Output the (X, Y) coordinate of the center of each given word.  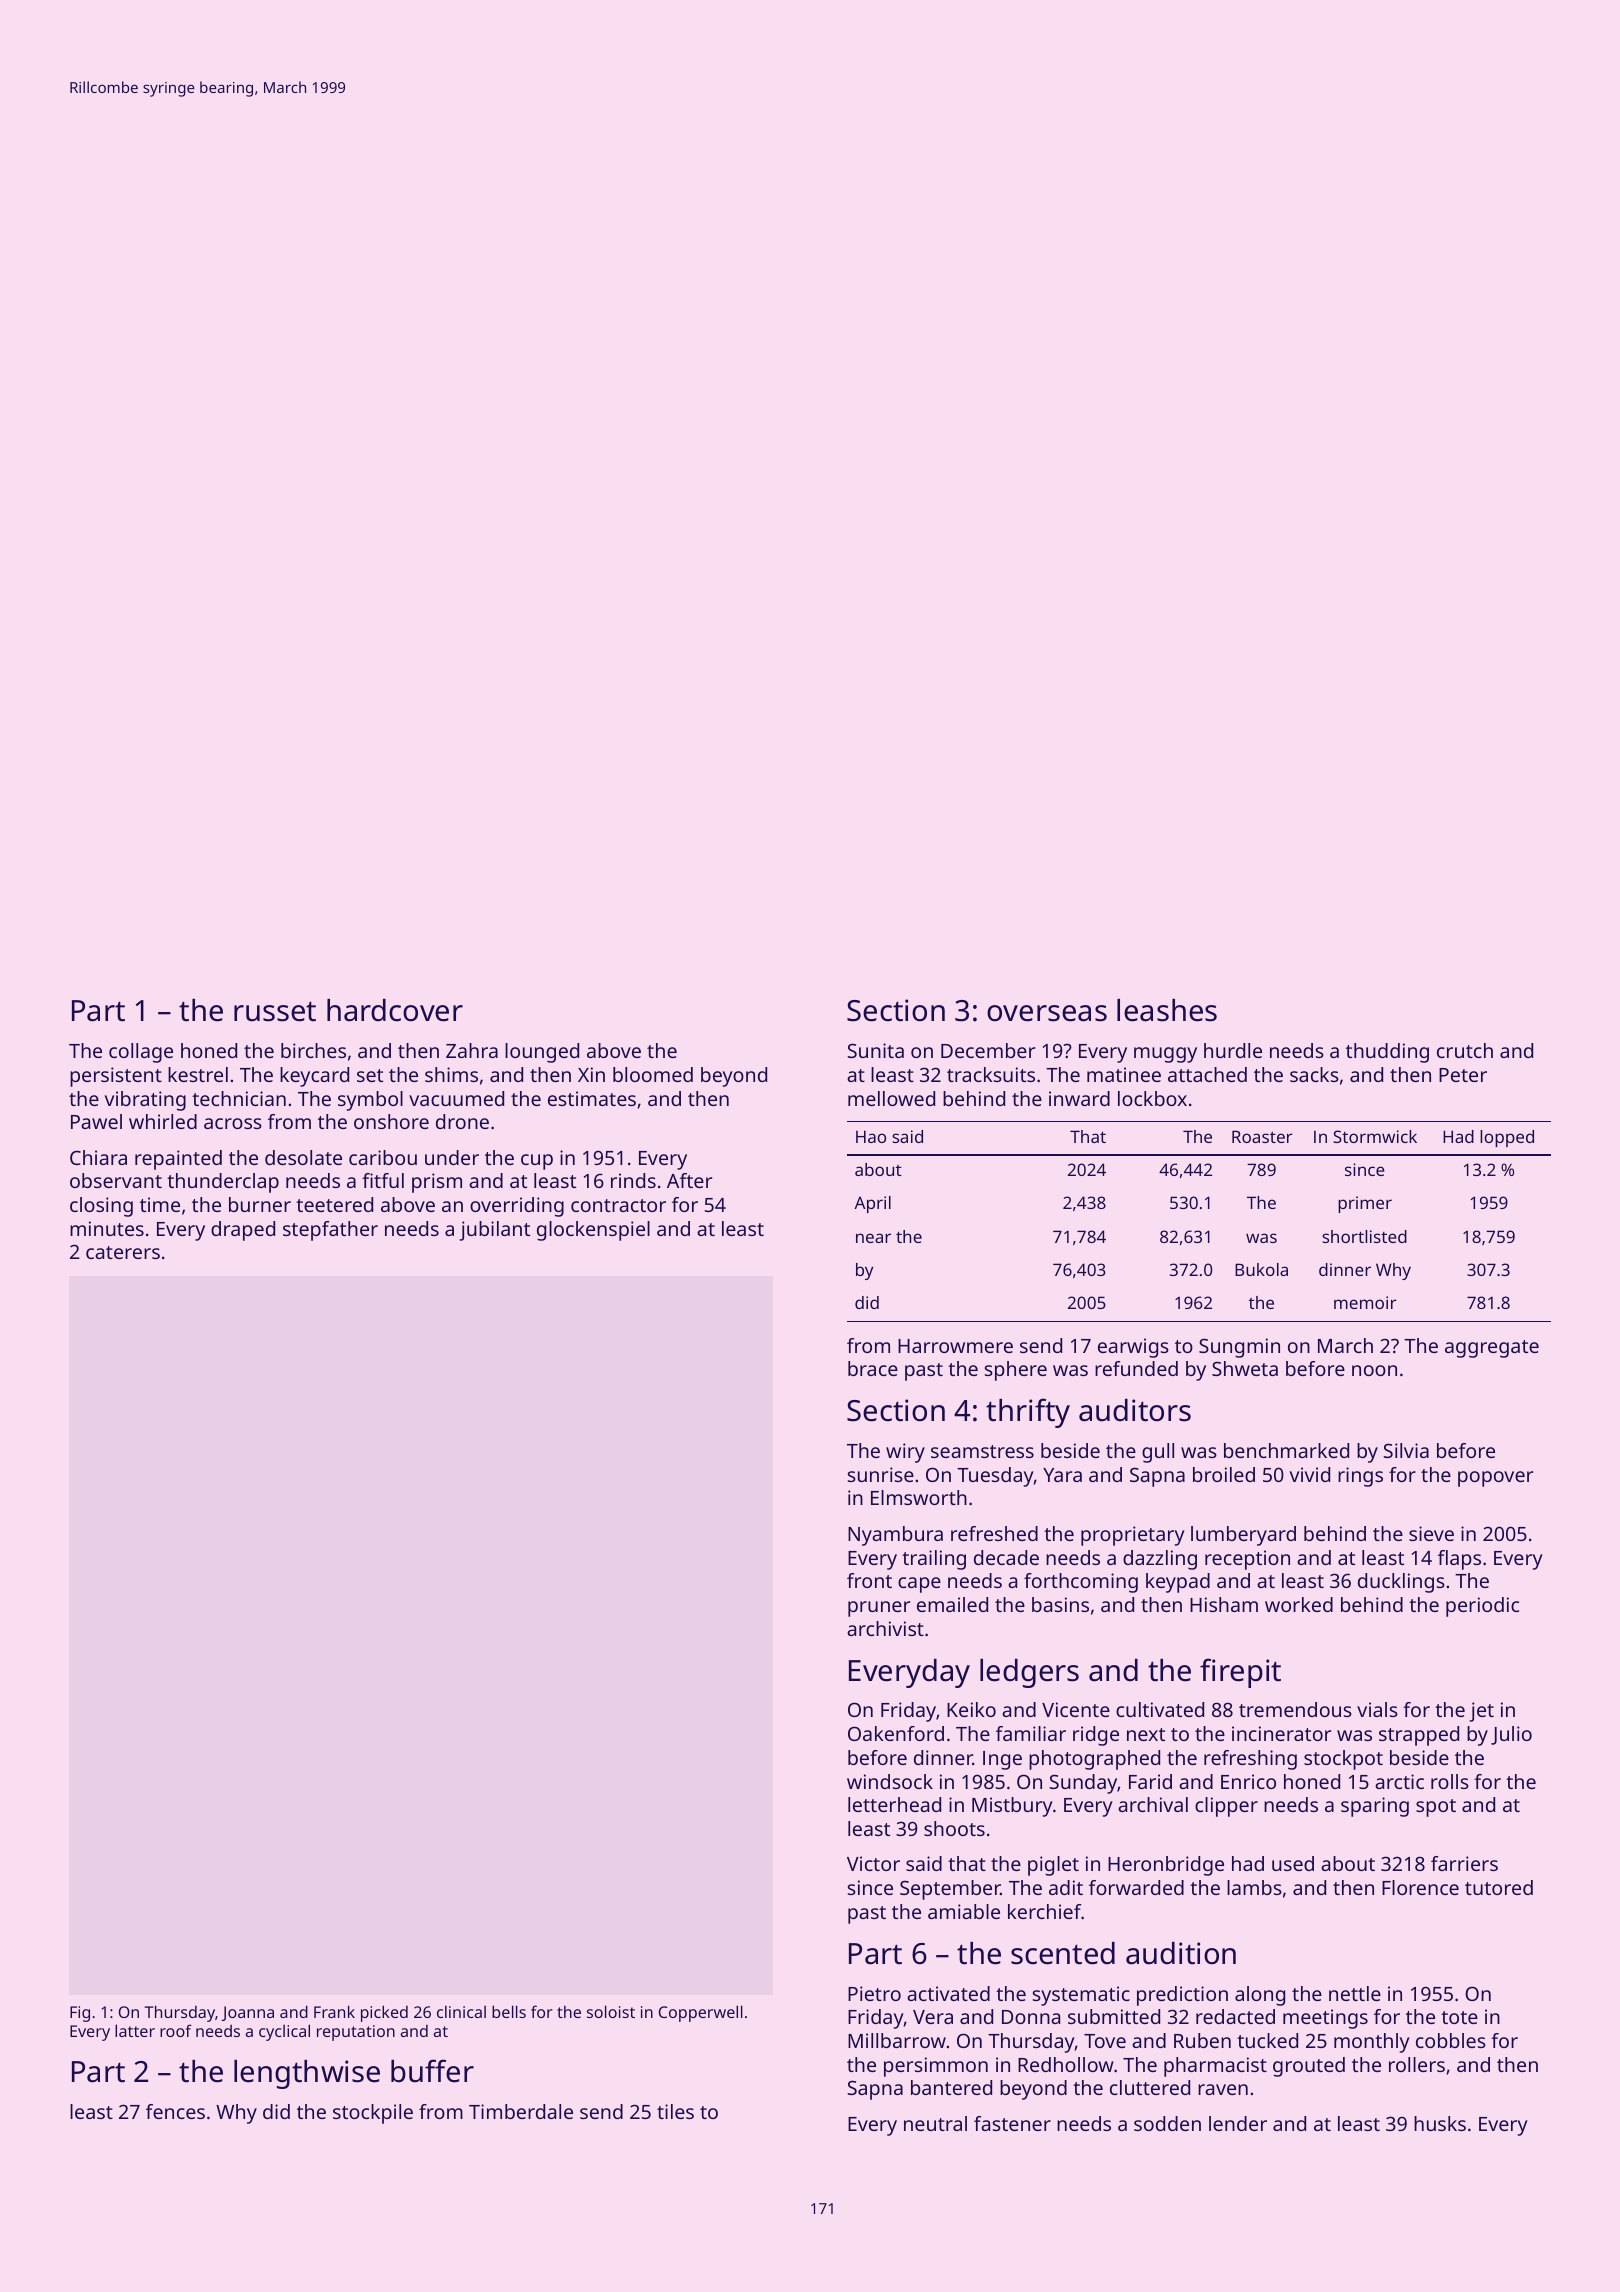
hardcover (395, 1010)
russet (275, 1011)
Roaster (1262, 1136)
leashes (1167, 1010)
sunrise (881, 1474)
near (873, 1238)
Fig (80, 2014)
